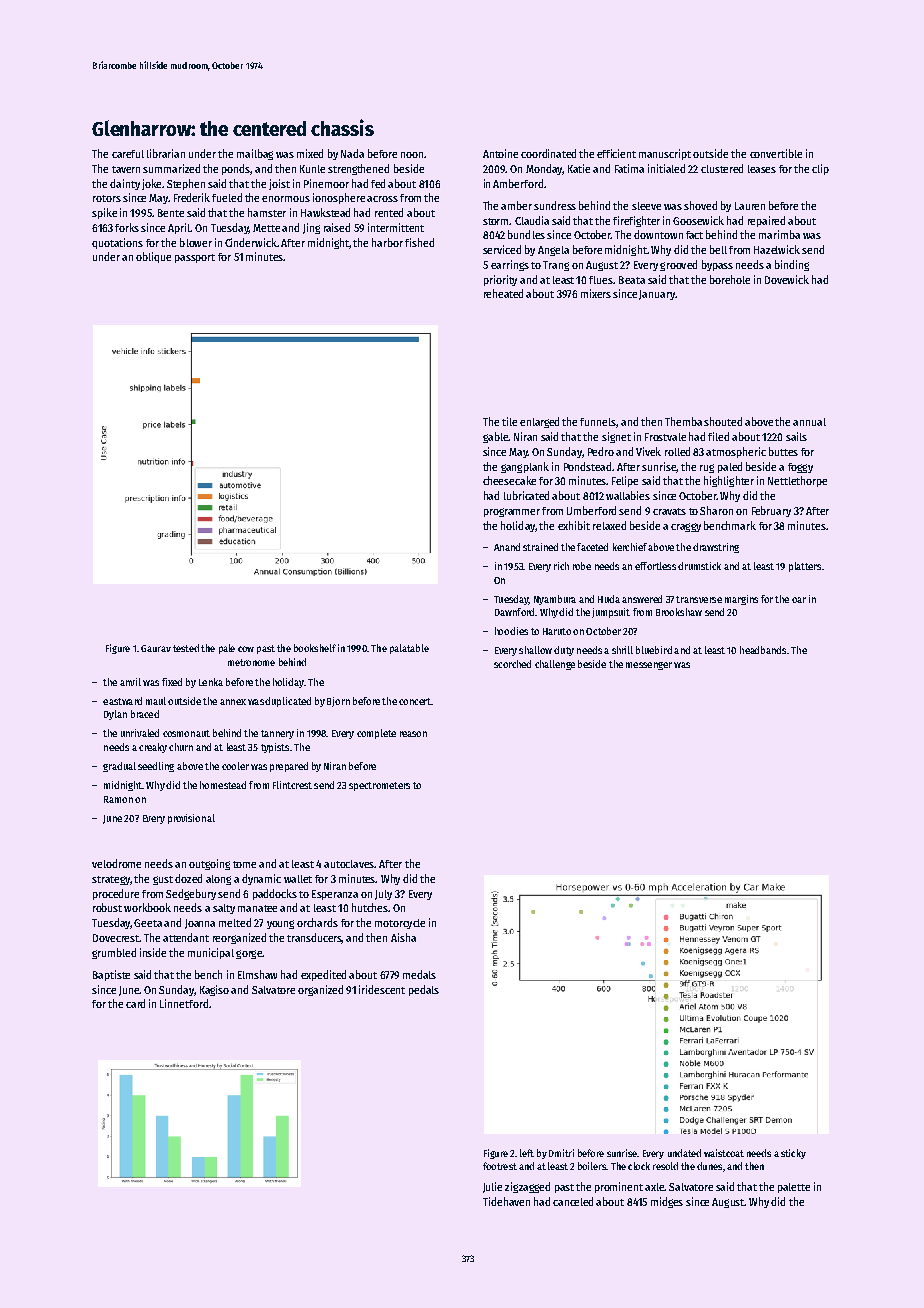 This screenshot has height=1308, width=924. Describe the element at coordinates (598, 422) in the screenshot. I see `funnels` at that location.
